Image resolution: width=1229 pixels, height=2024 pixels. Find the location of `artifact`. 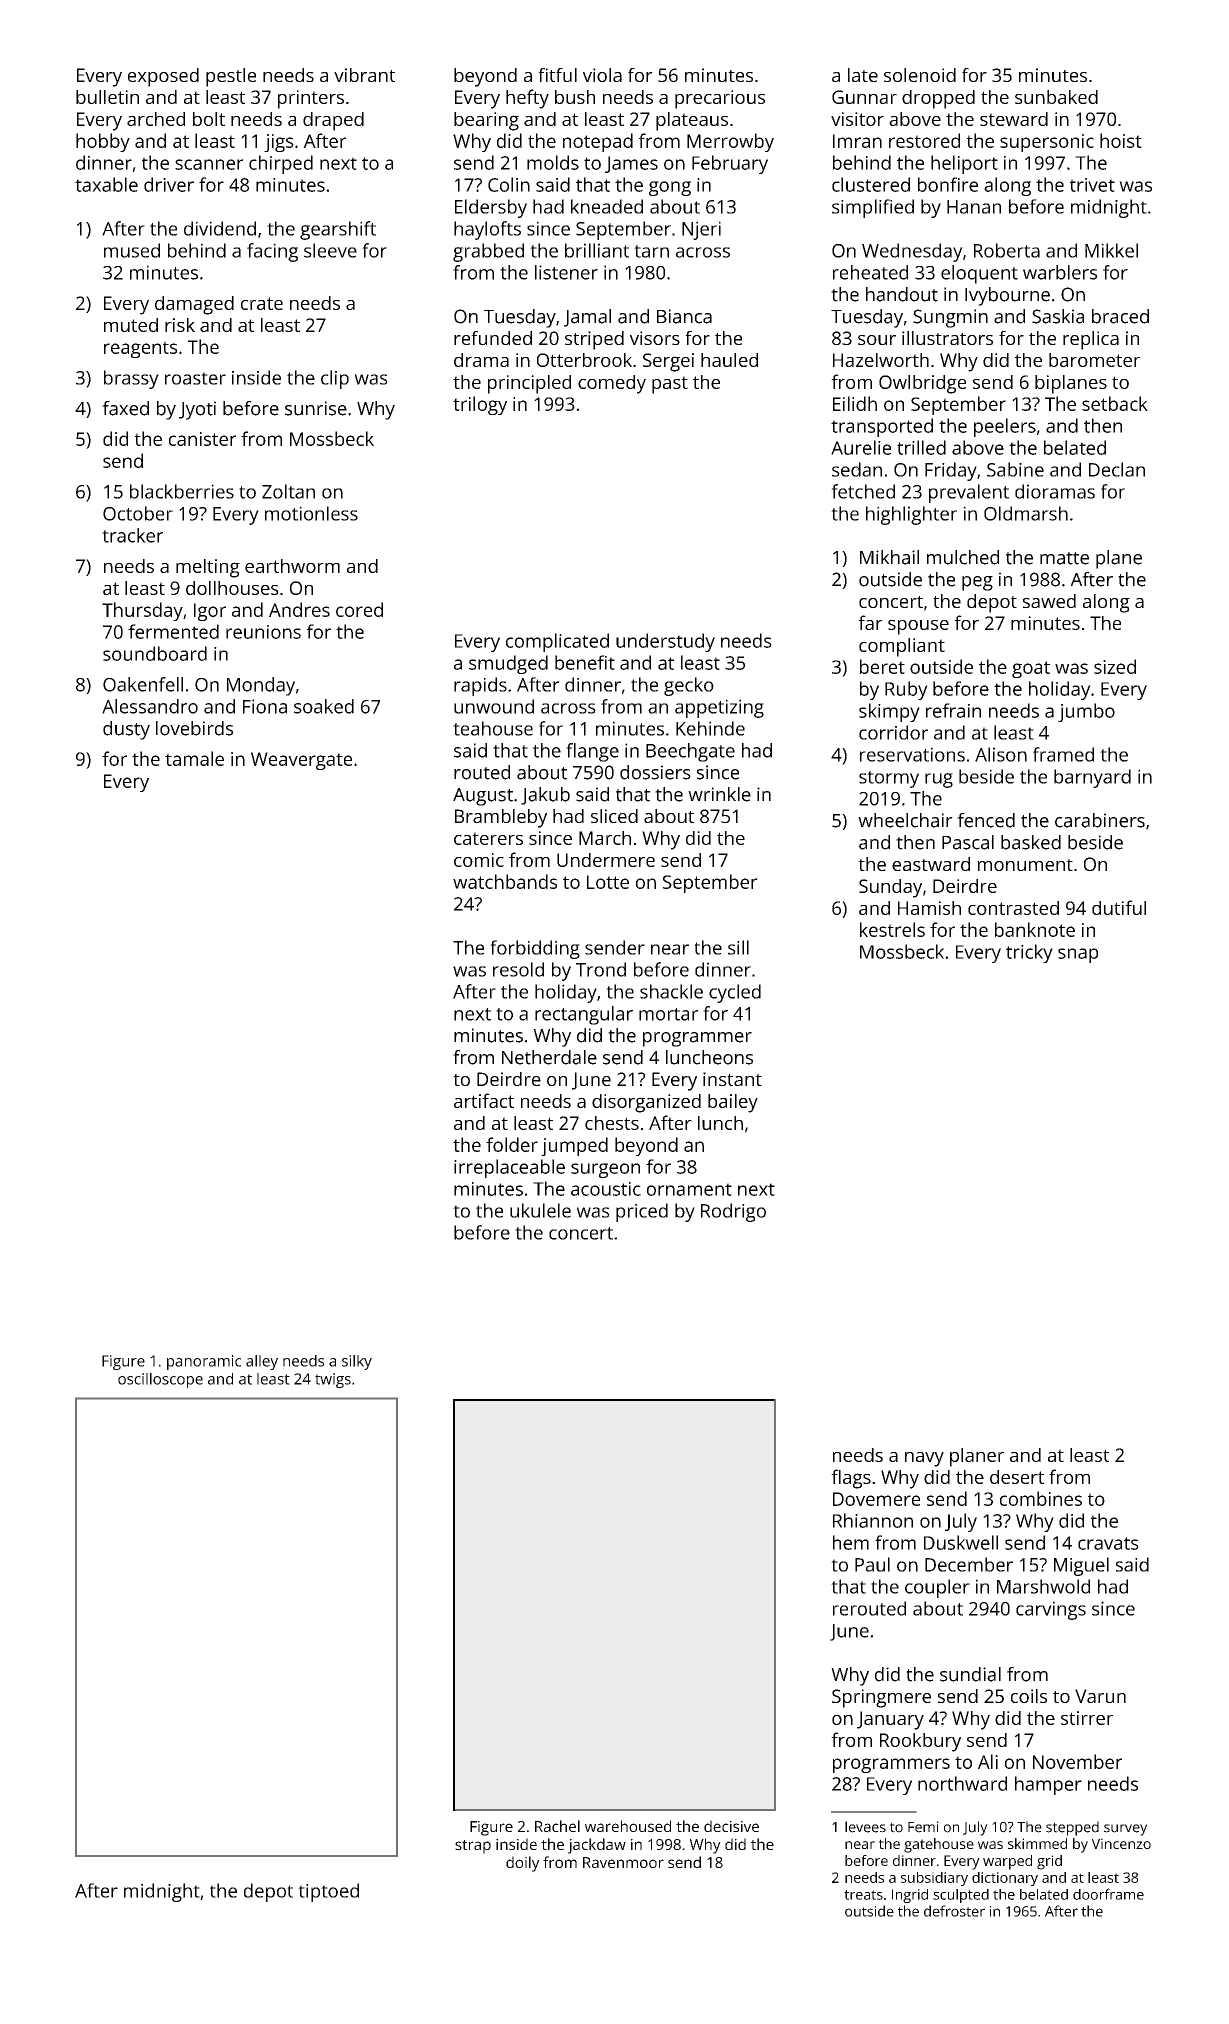

artifact is located at coordinates (484, 1100).
